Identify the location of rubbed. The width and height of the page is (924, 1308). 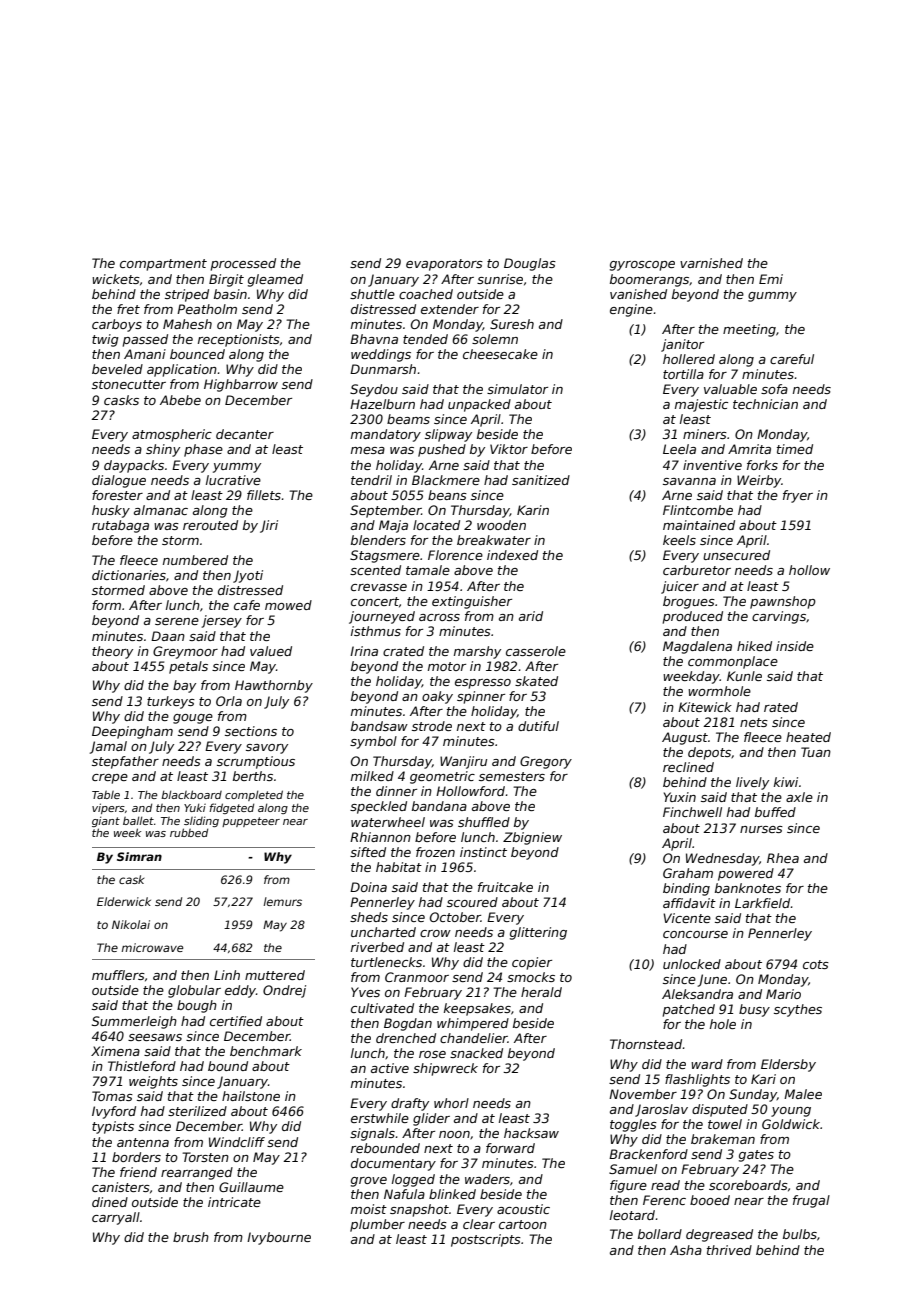
(189, 832).
